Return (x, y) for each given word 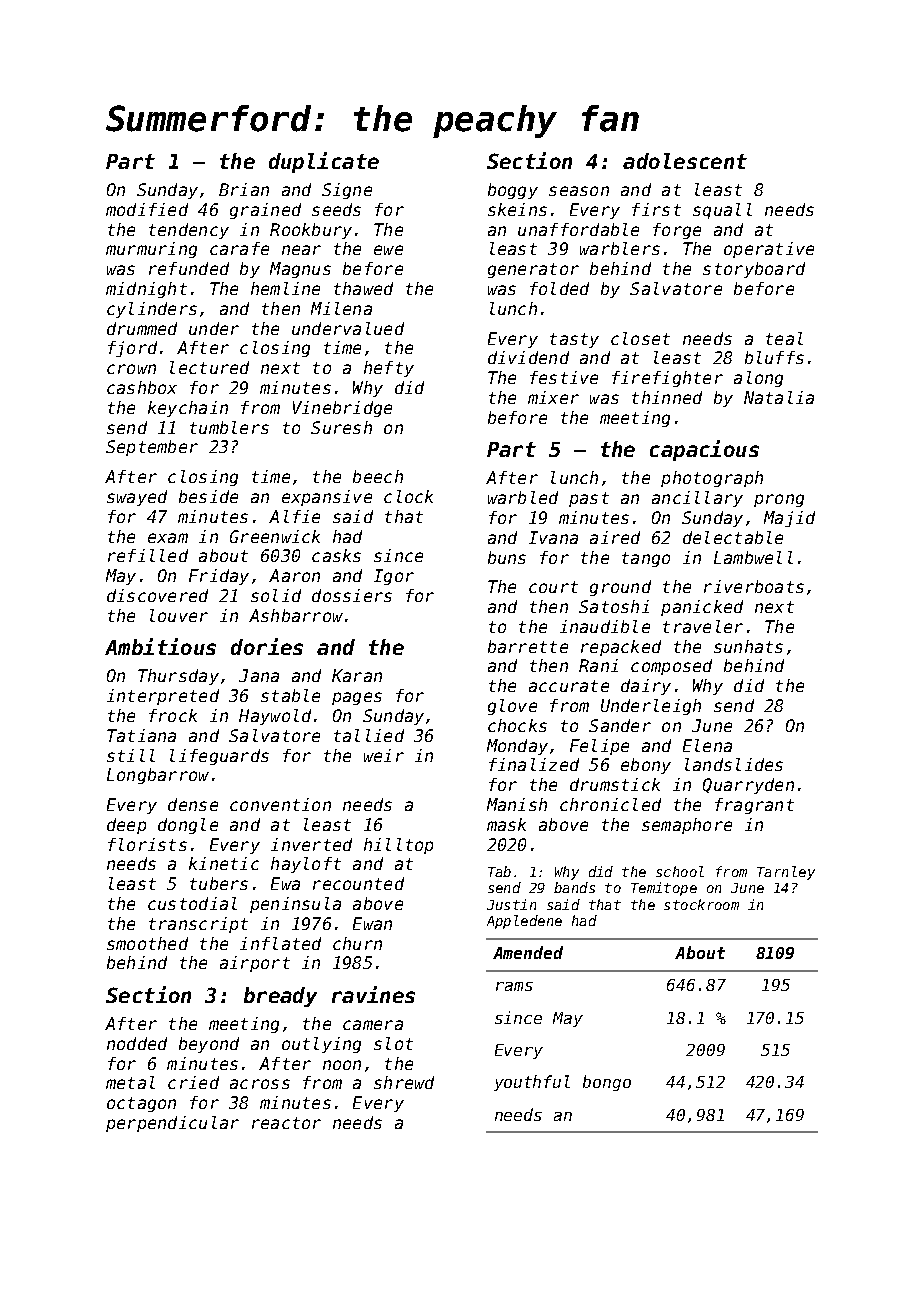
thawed (363, 288)
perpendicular (172, 1124)
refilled (148, 555)
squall (722, 211)
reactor (286, 1123)
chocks (517, 725)
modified (147, 209)
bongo (607, 1083)
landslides (734, 764)
